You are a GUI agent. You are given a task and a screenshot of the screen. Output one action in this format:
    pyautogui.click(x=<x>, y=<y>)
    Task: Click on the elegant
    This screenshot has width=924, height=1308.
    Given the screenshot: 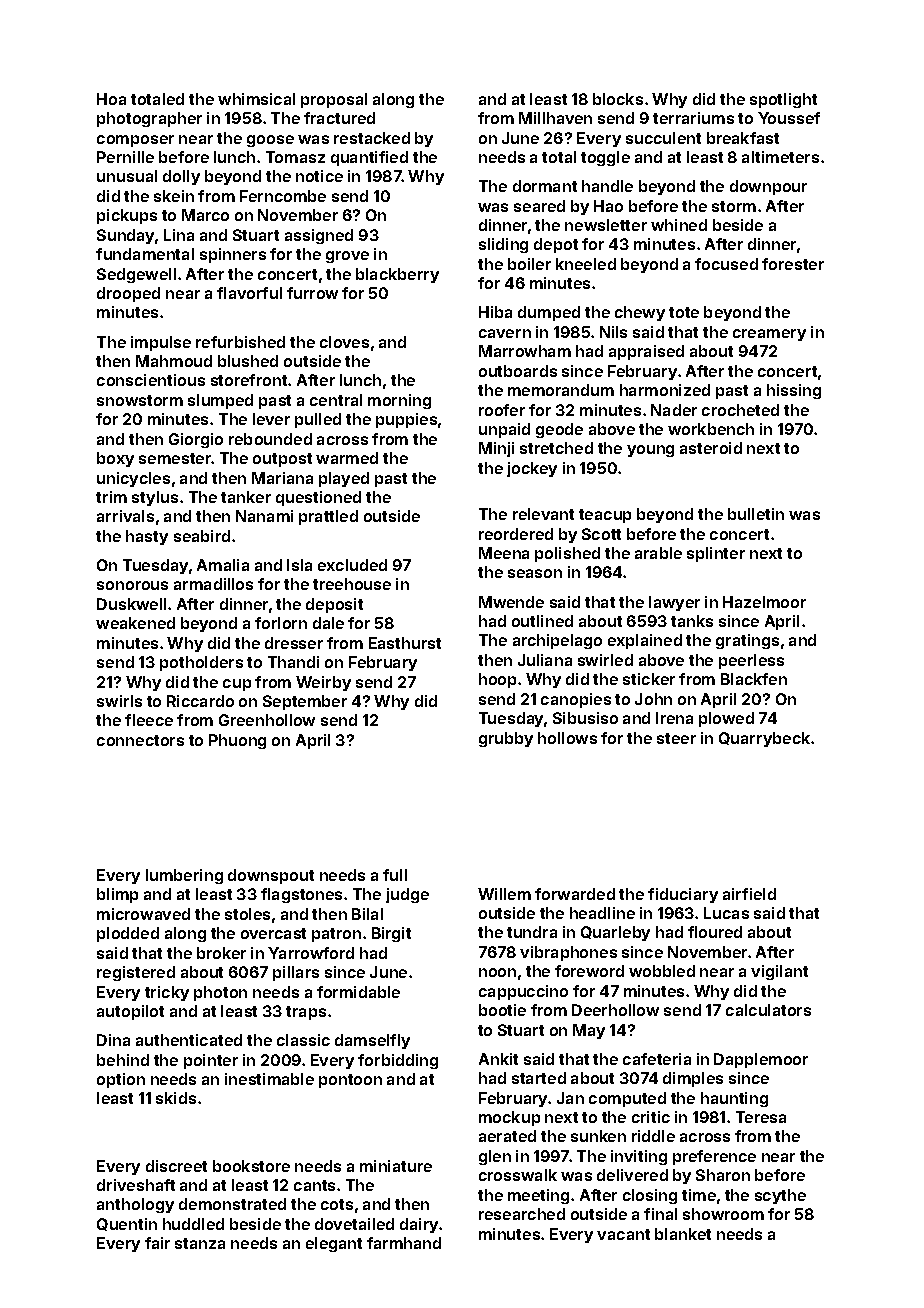 What is the action you would take?
    pyautogui.click(x=334, y=1244)
